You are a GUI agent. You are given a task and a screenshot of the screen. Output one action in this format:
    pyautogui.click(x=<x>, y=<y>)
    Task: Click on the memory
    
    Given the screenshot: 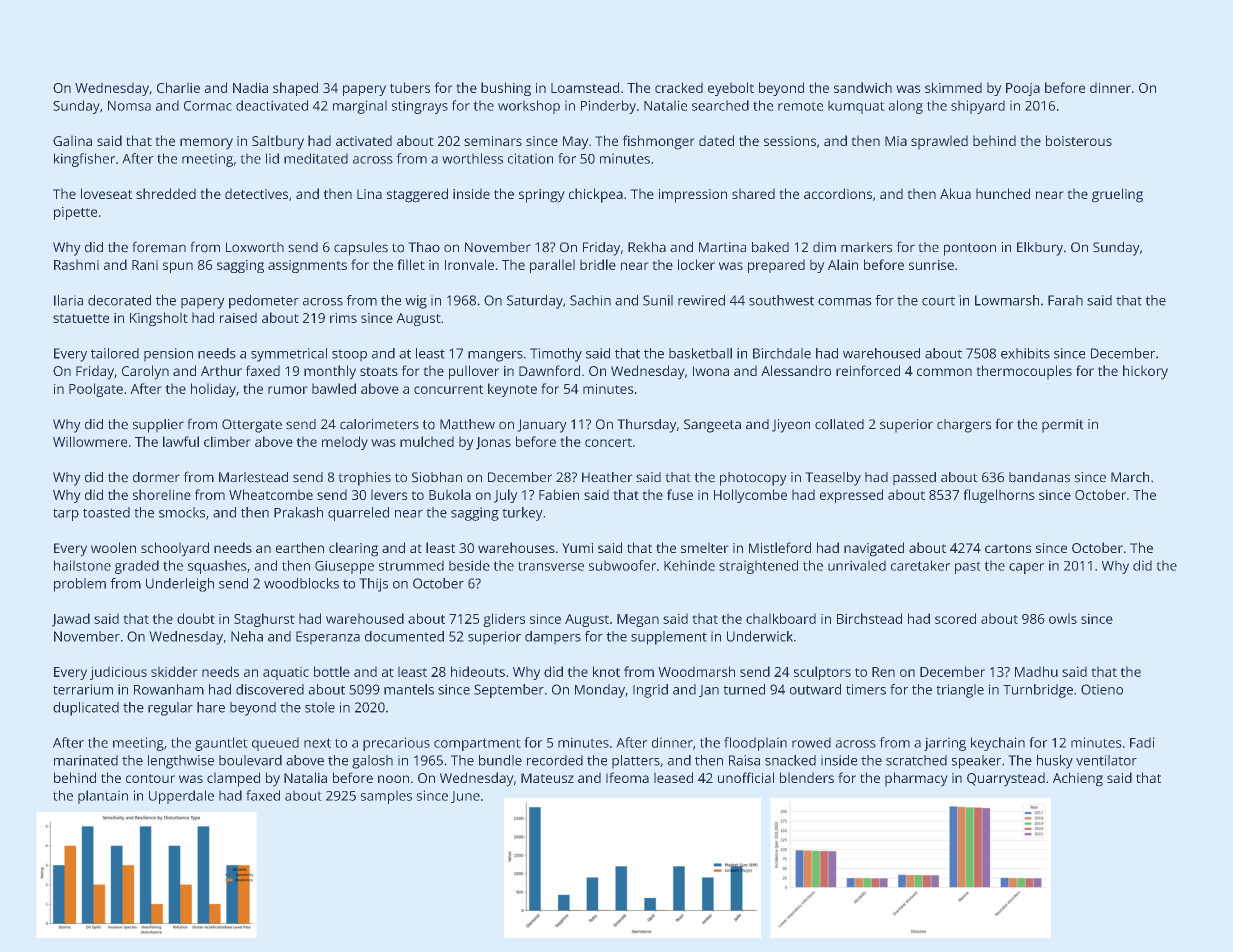 What is the action you would take?
    pyautogui.click(x=206, y=143)
